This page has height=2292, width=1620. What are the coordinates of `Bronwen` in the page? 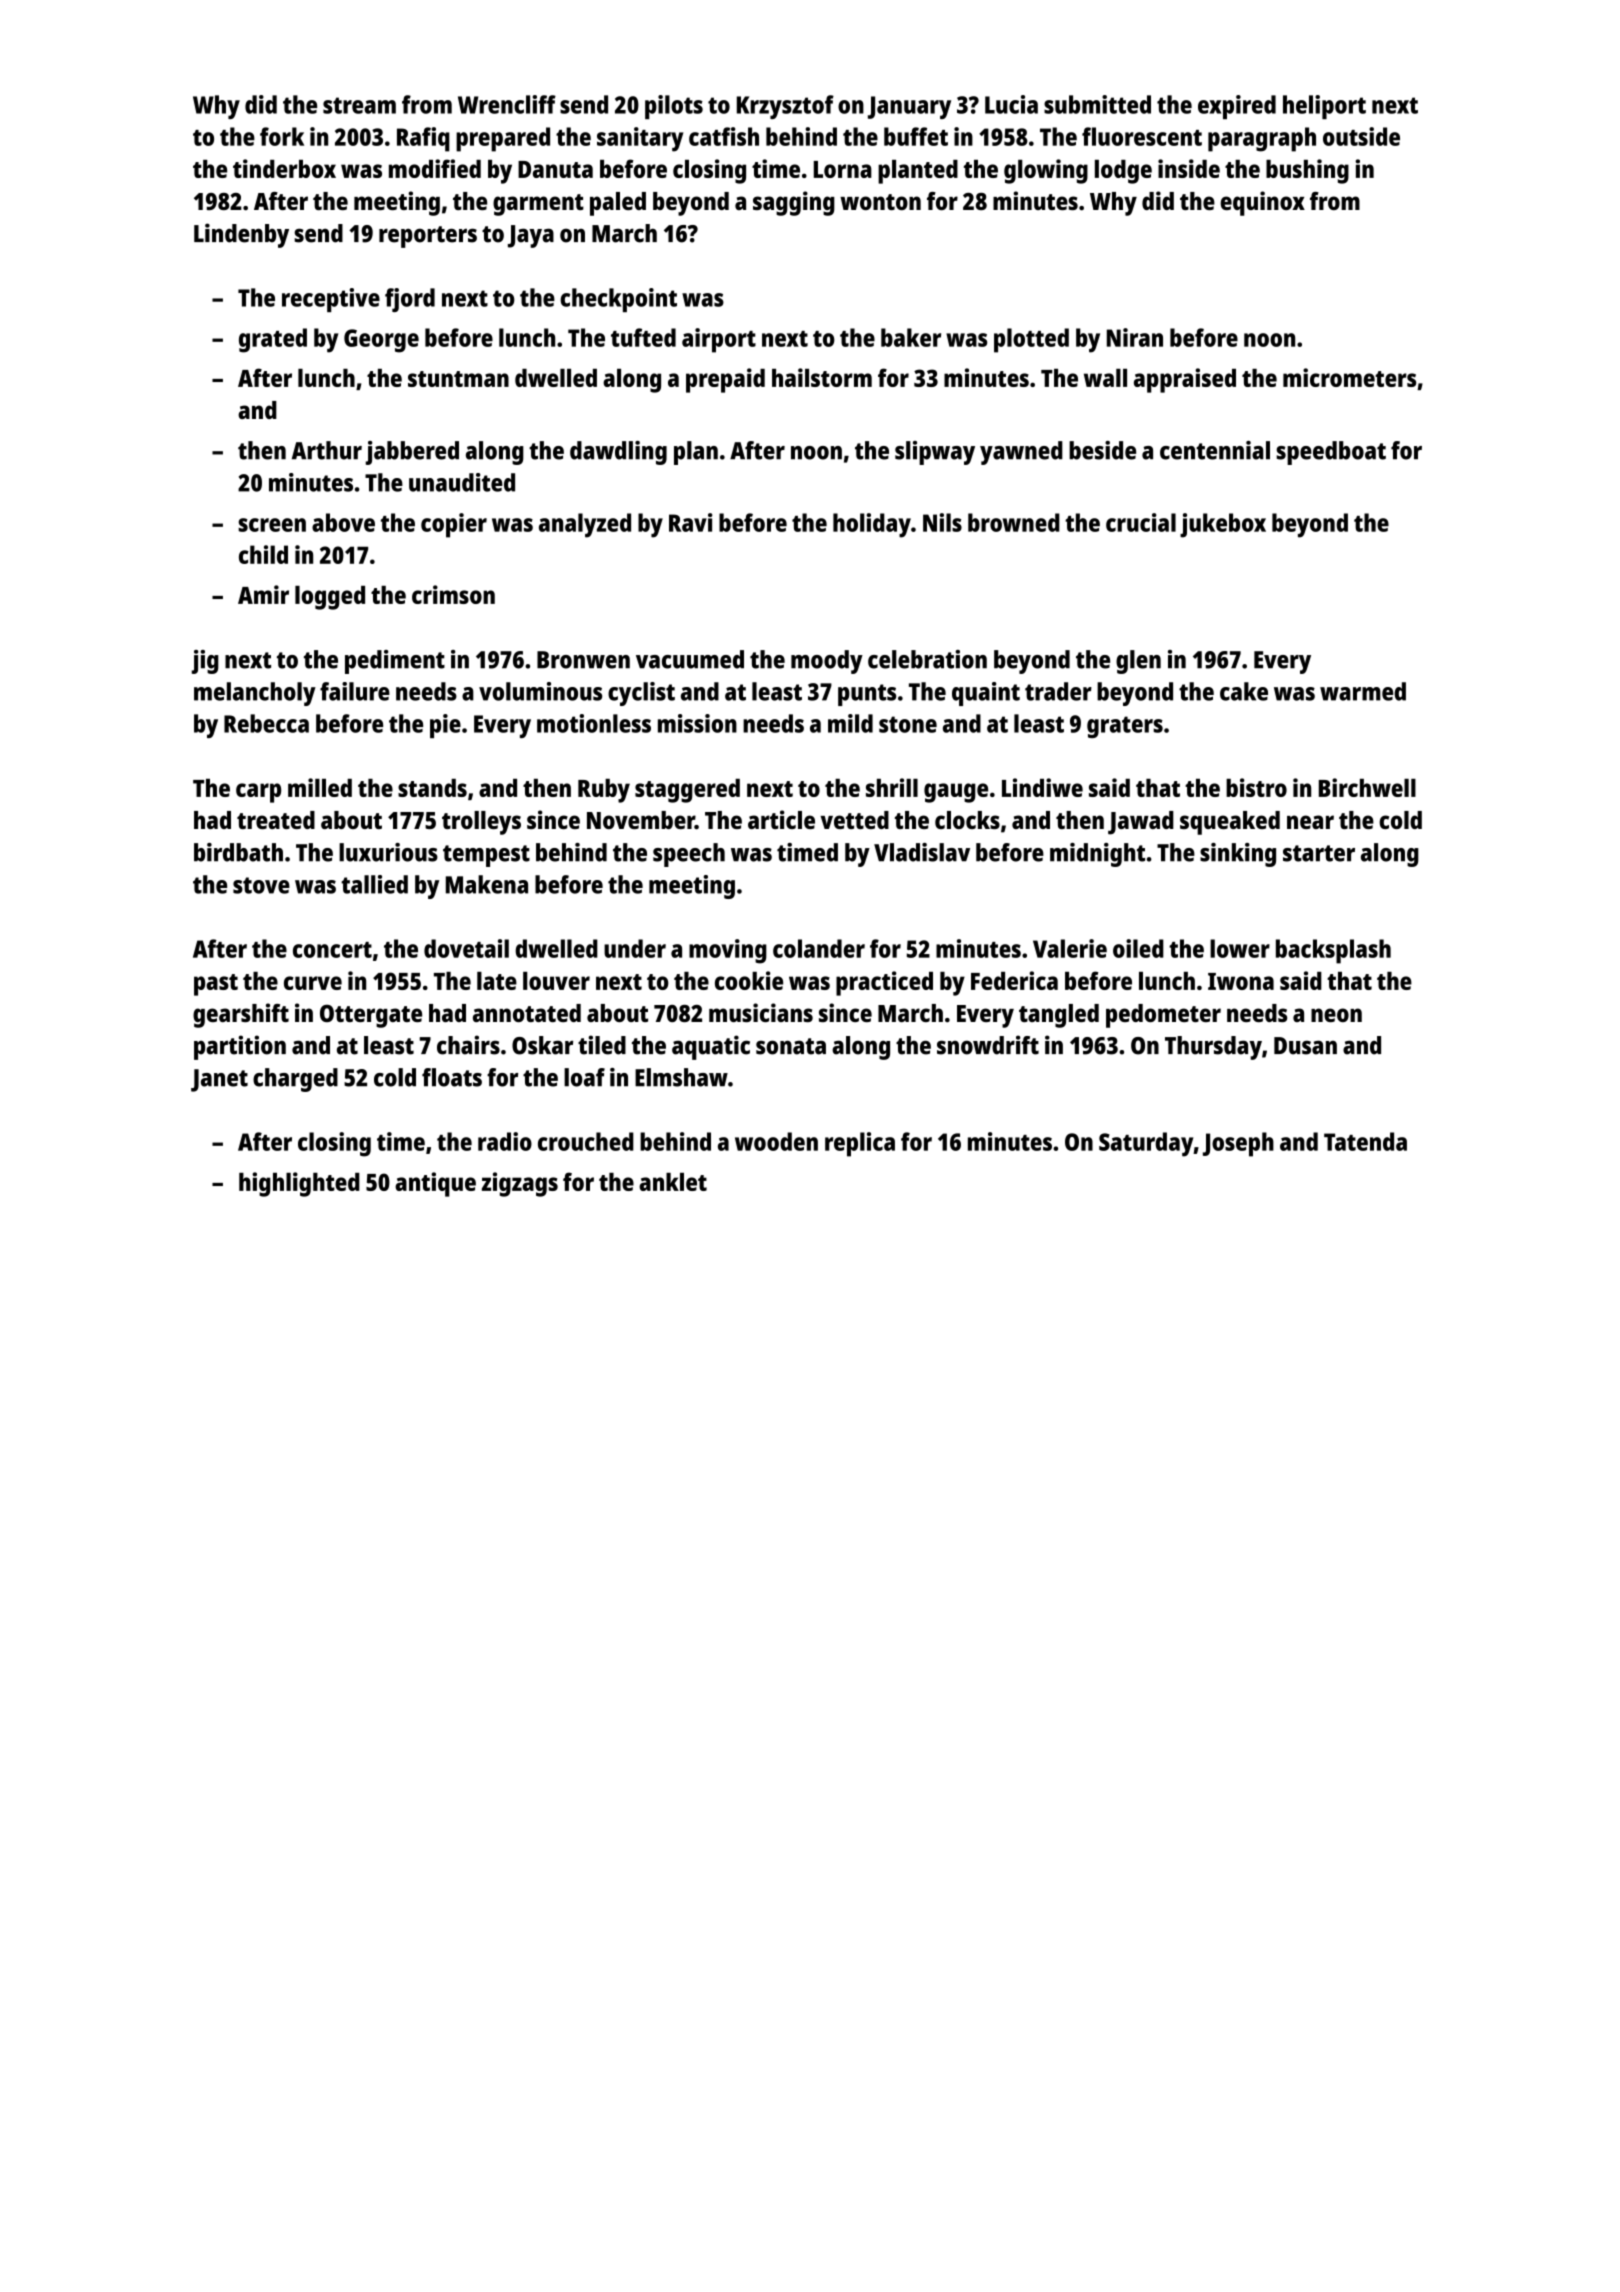 It's located at (583, 660).
